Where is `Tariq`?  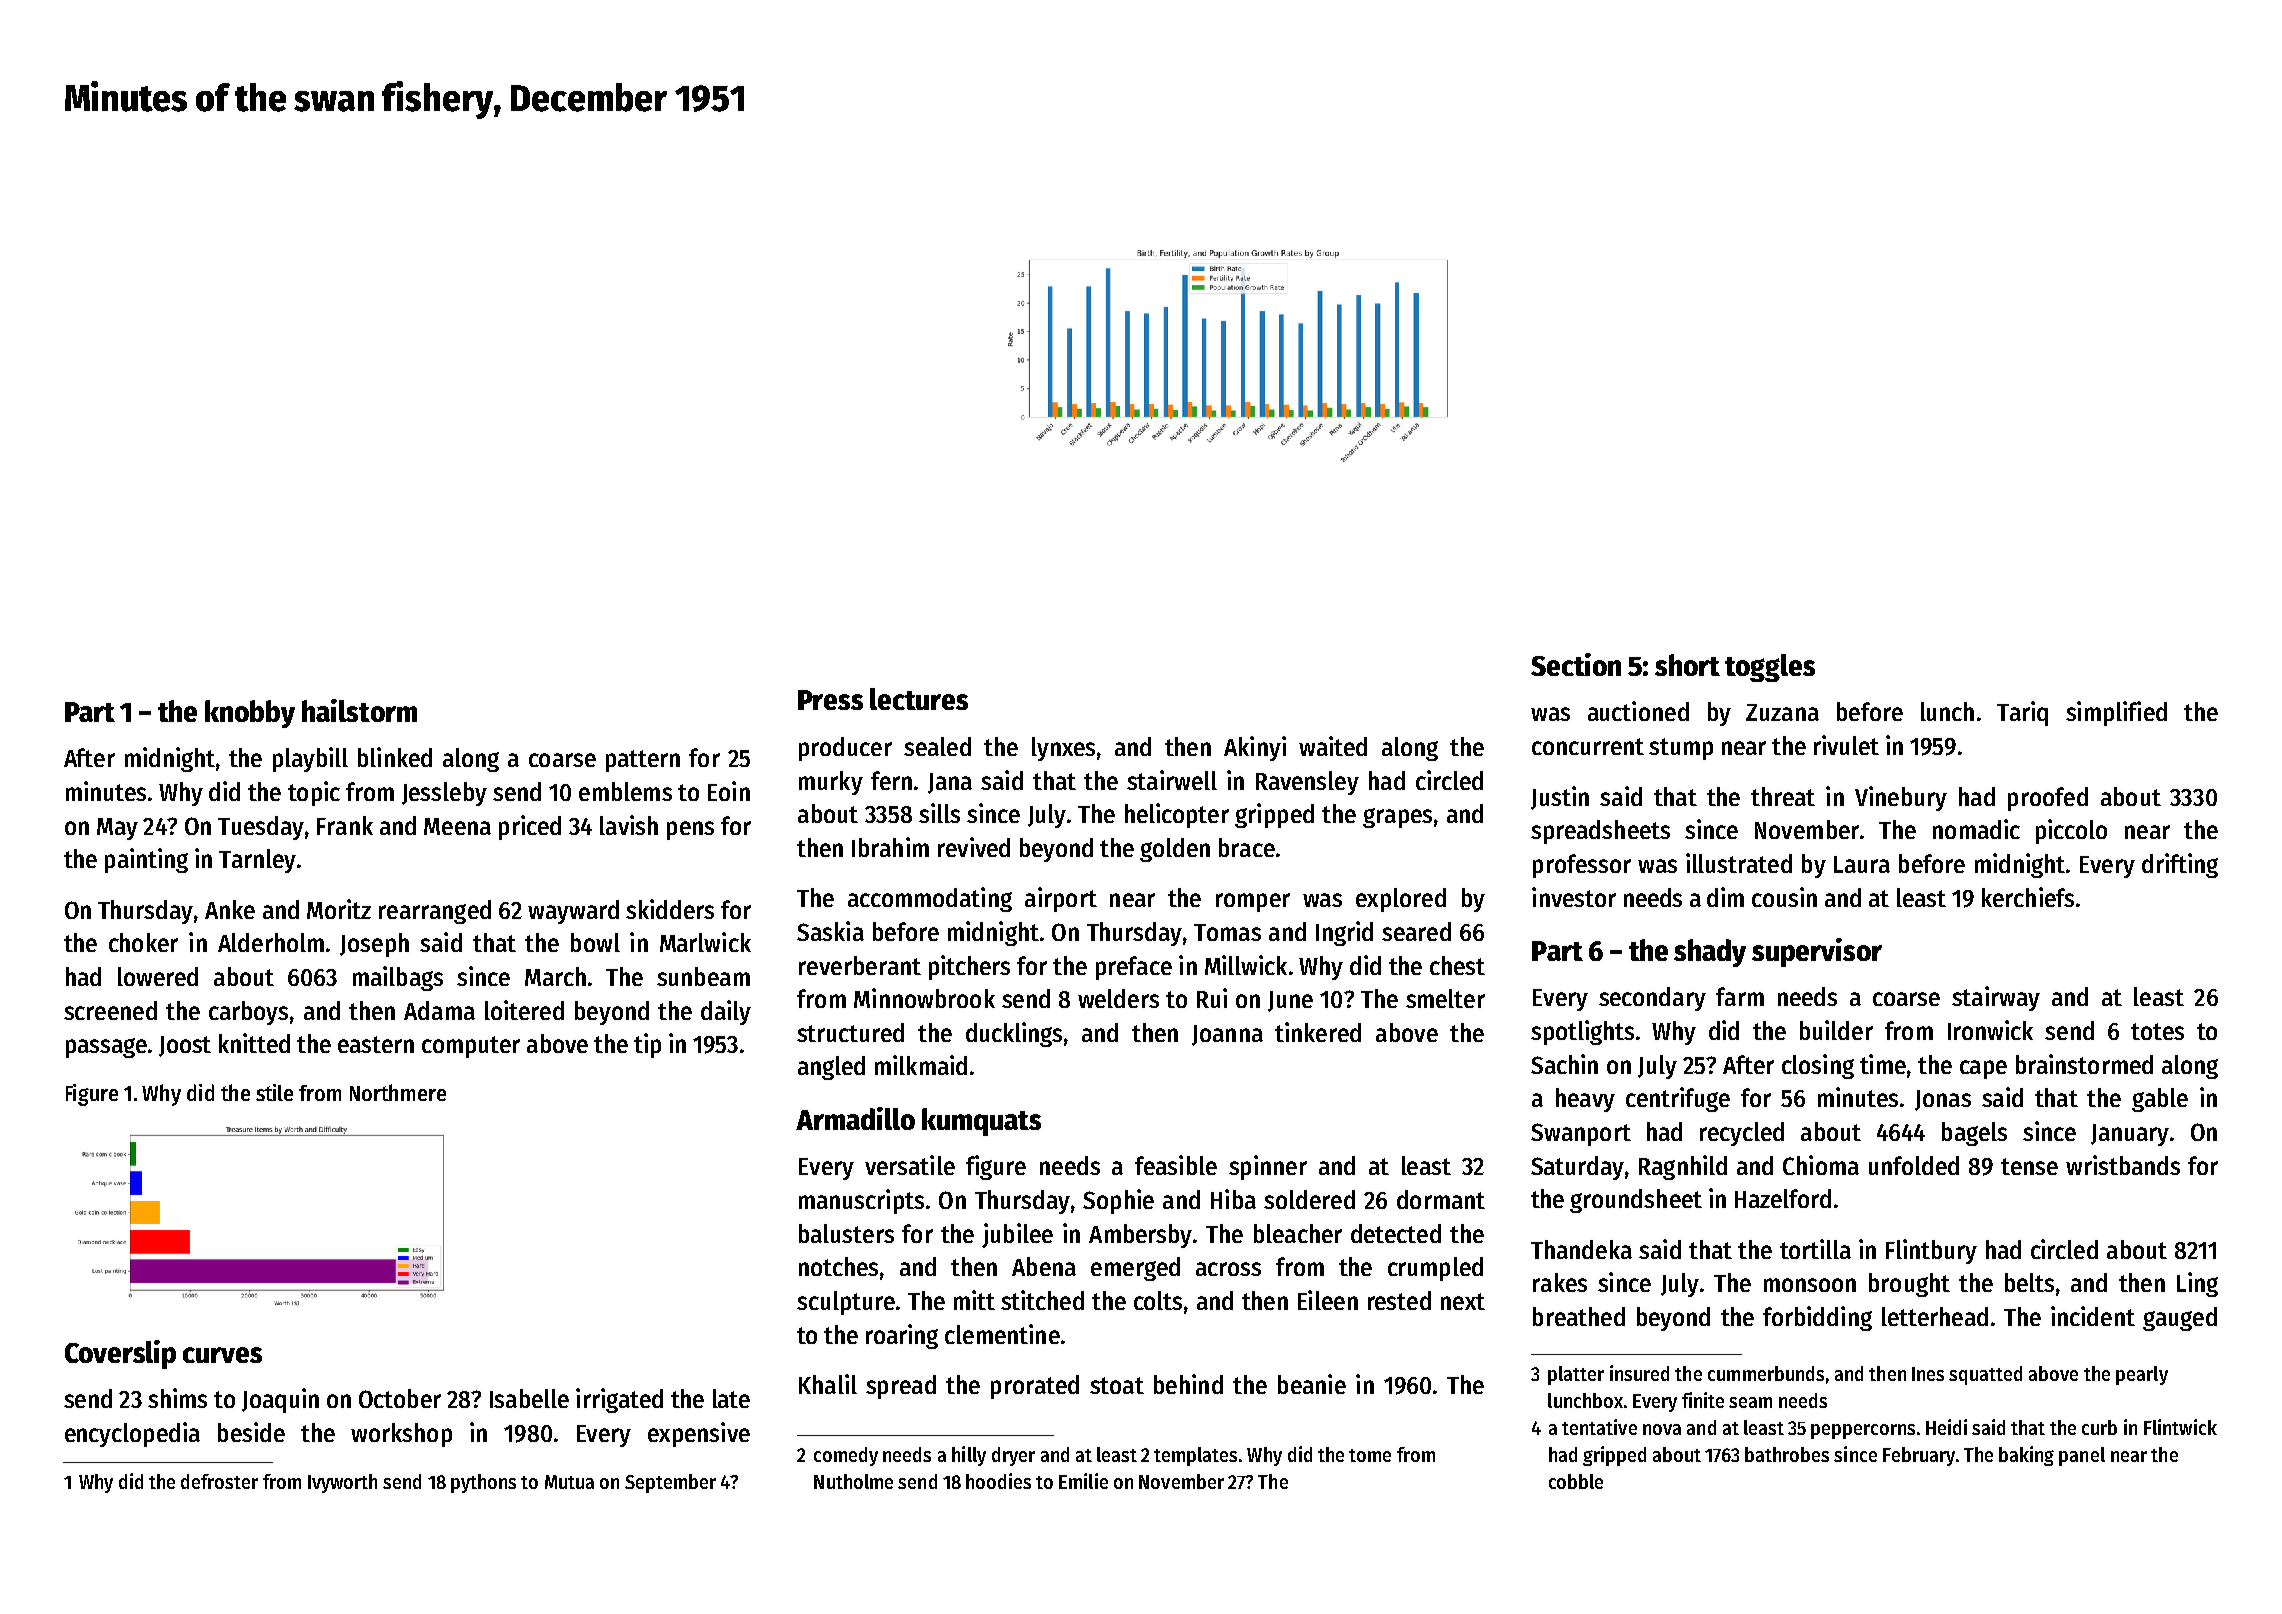
Tariq is located at coordinates (2022, 713).
